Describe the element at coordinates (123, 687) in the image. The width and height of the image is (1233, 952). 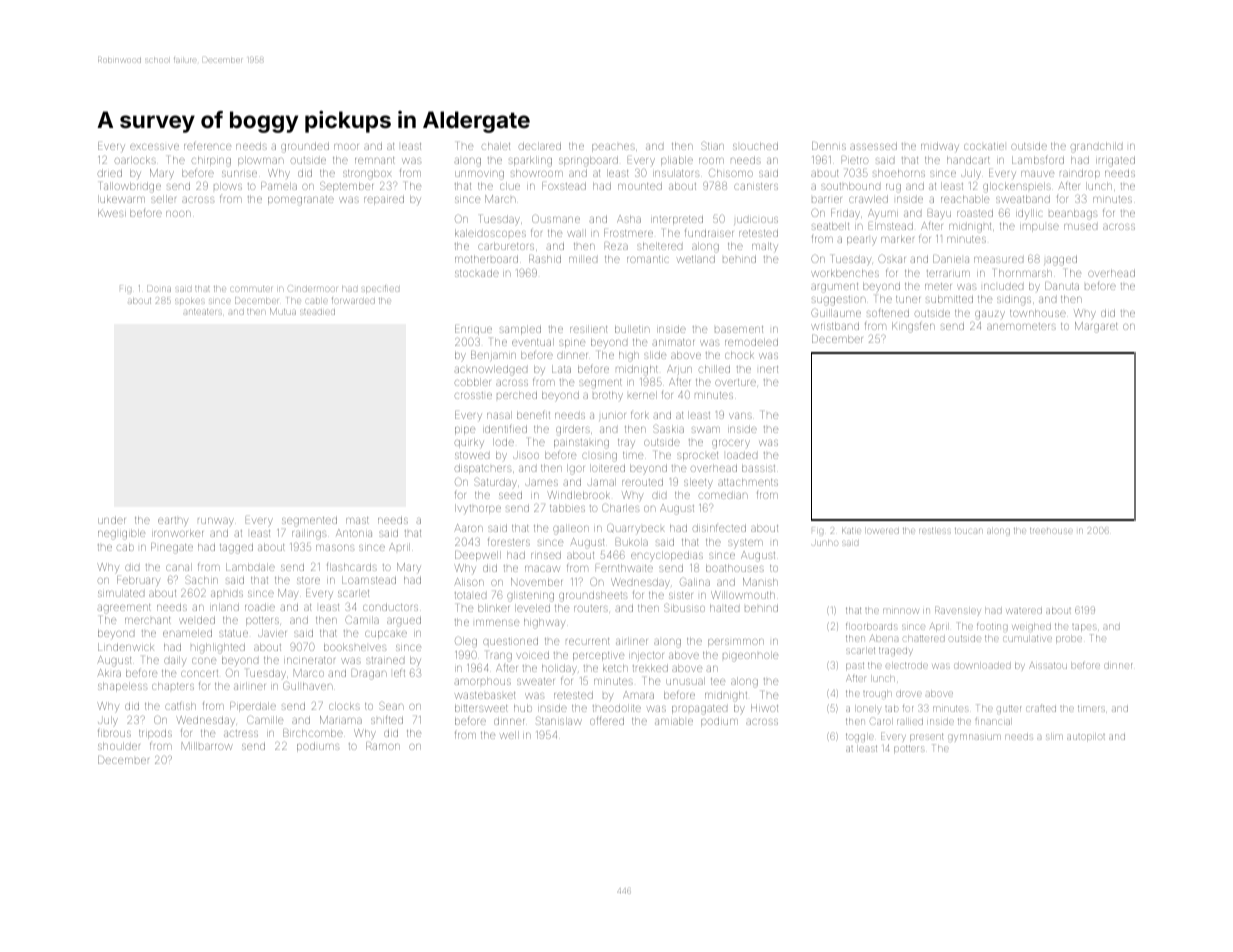
I see `shapeless` at that location.
